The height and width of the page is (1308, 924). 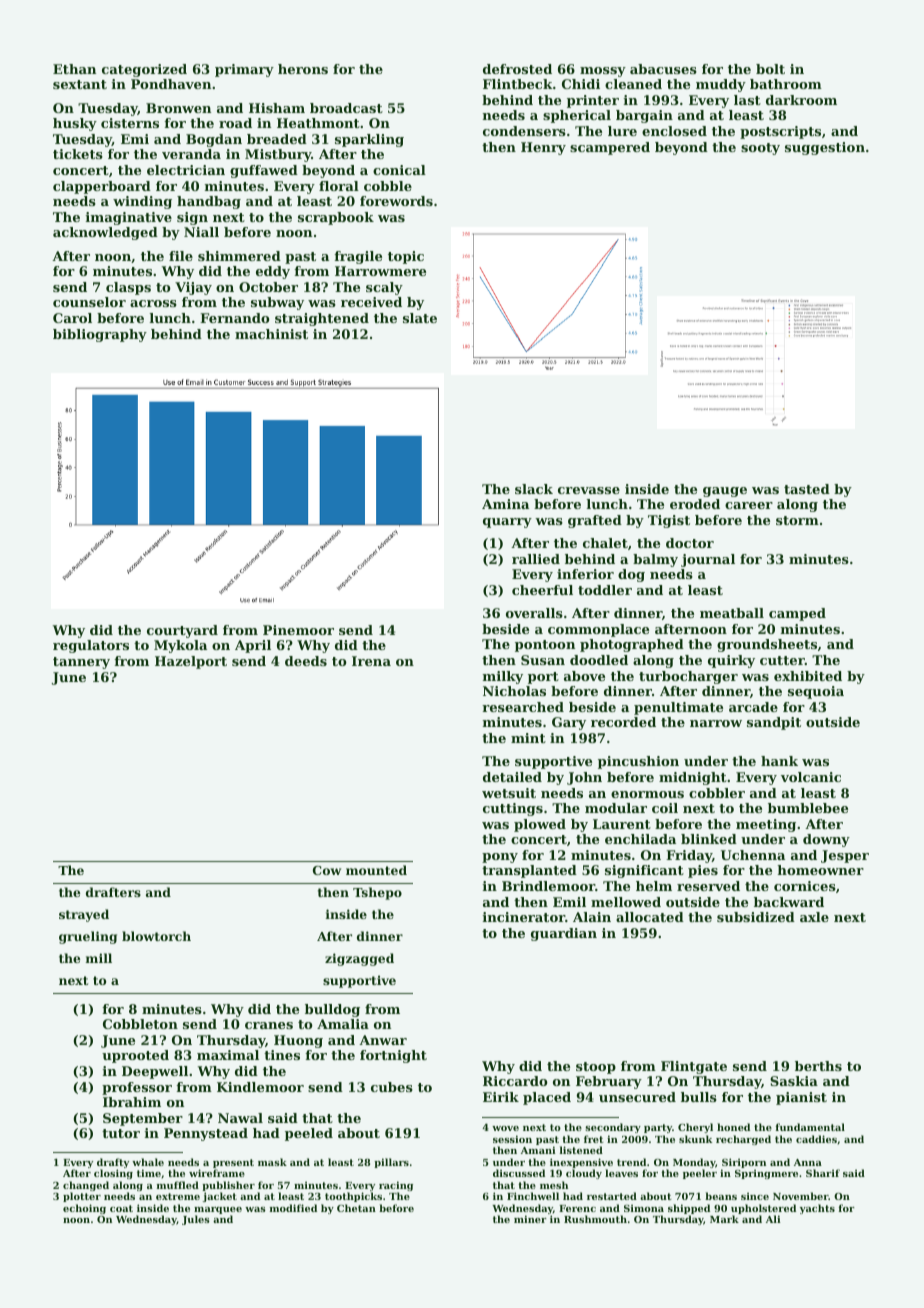 I want to click on enclosed, so click(x=674, y=131).
